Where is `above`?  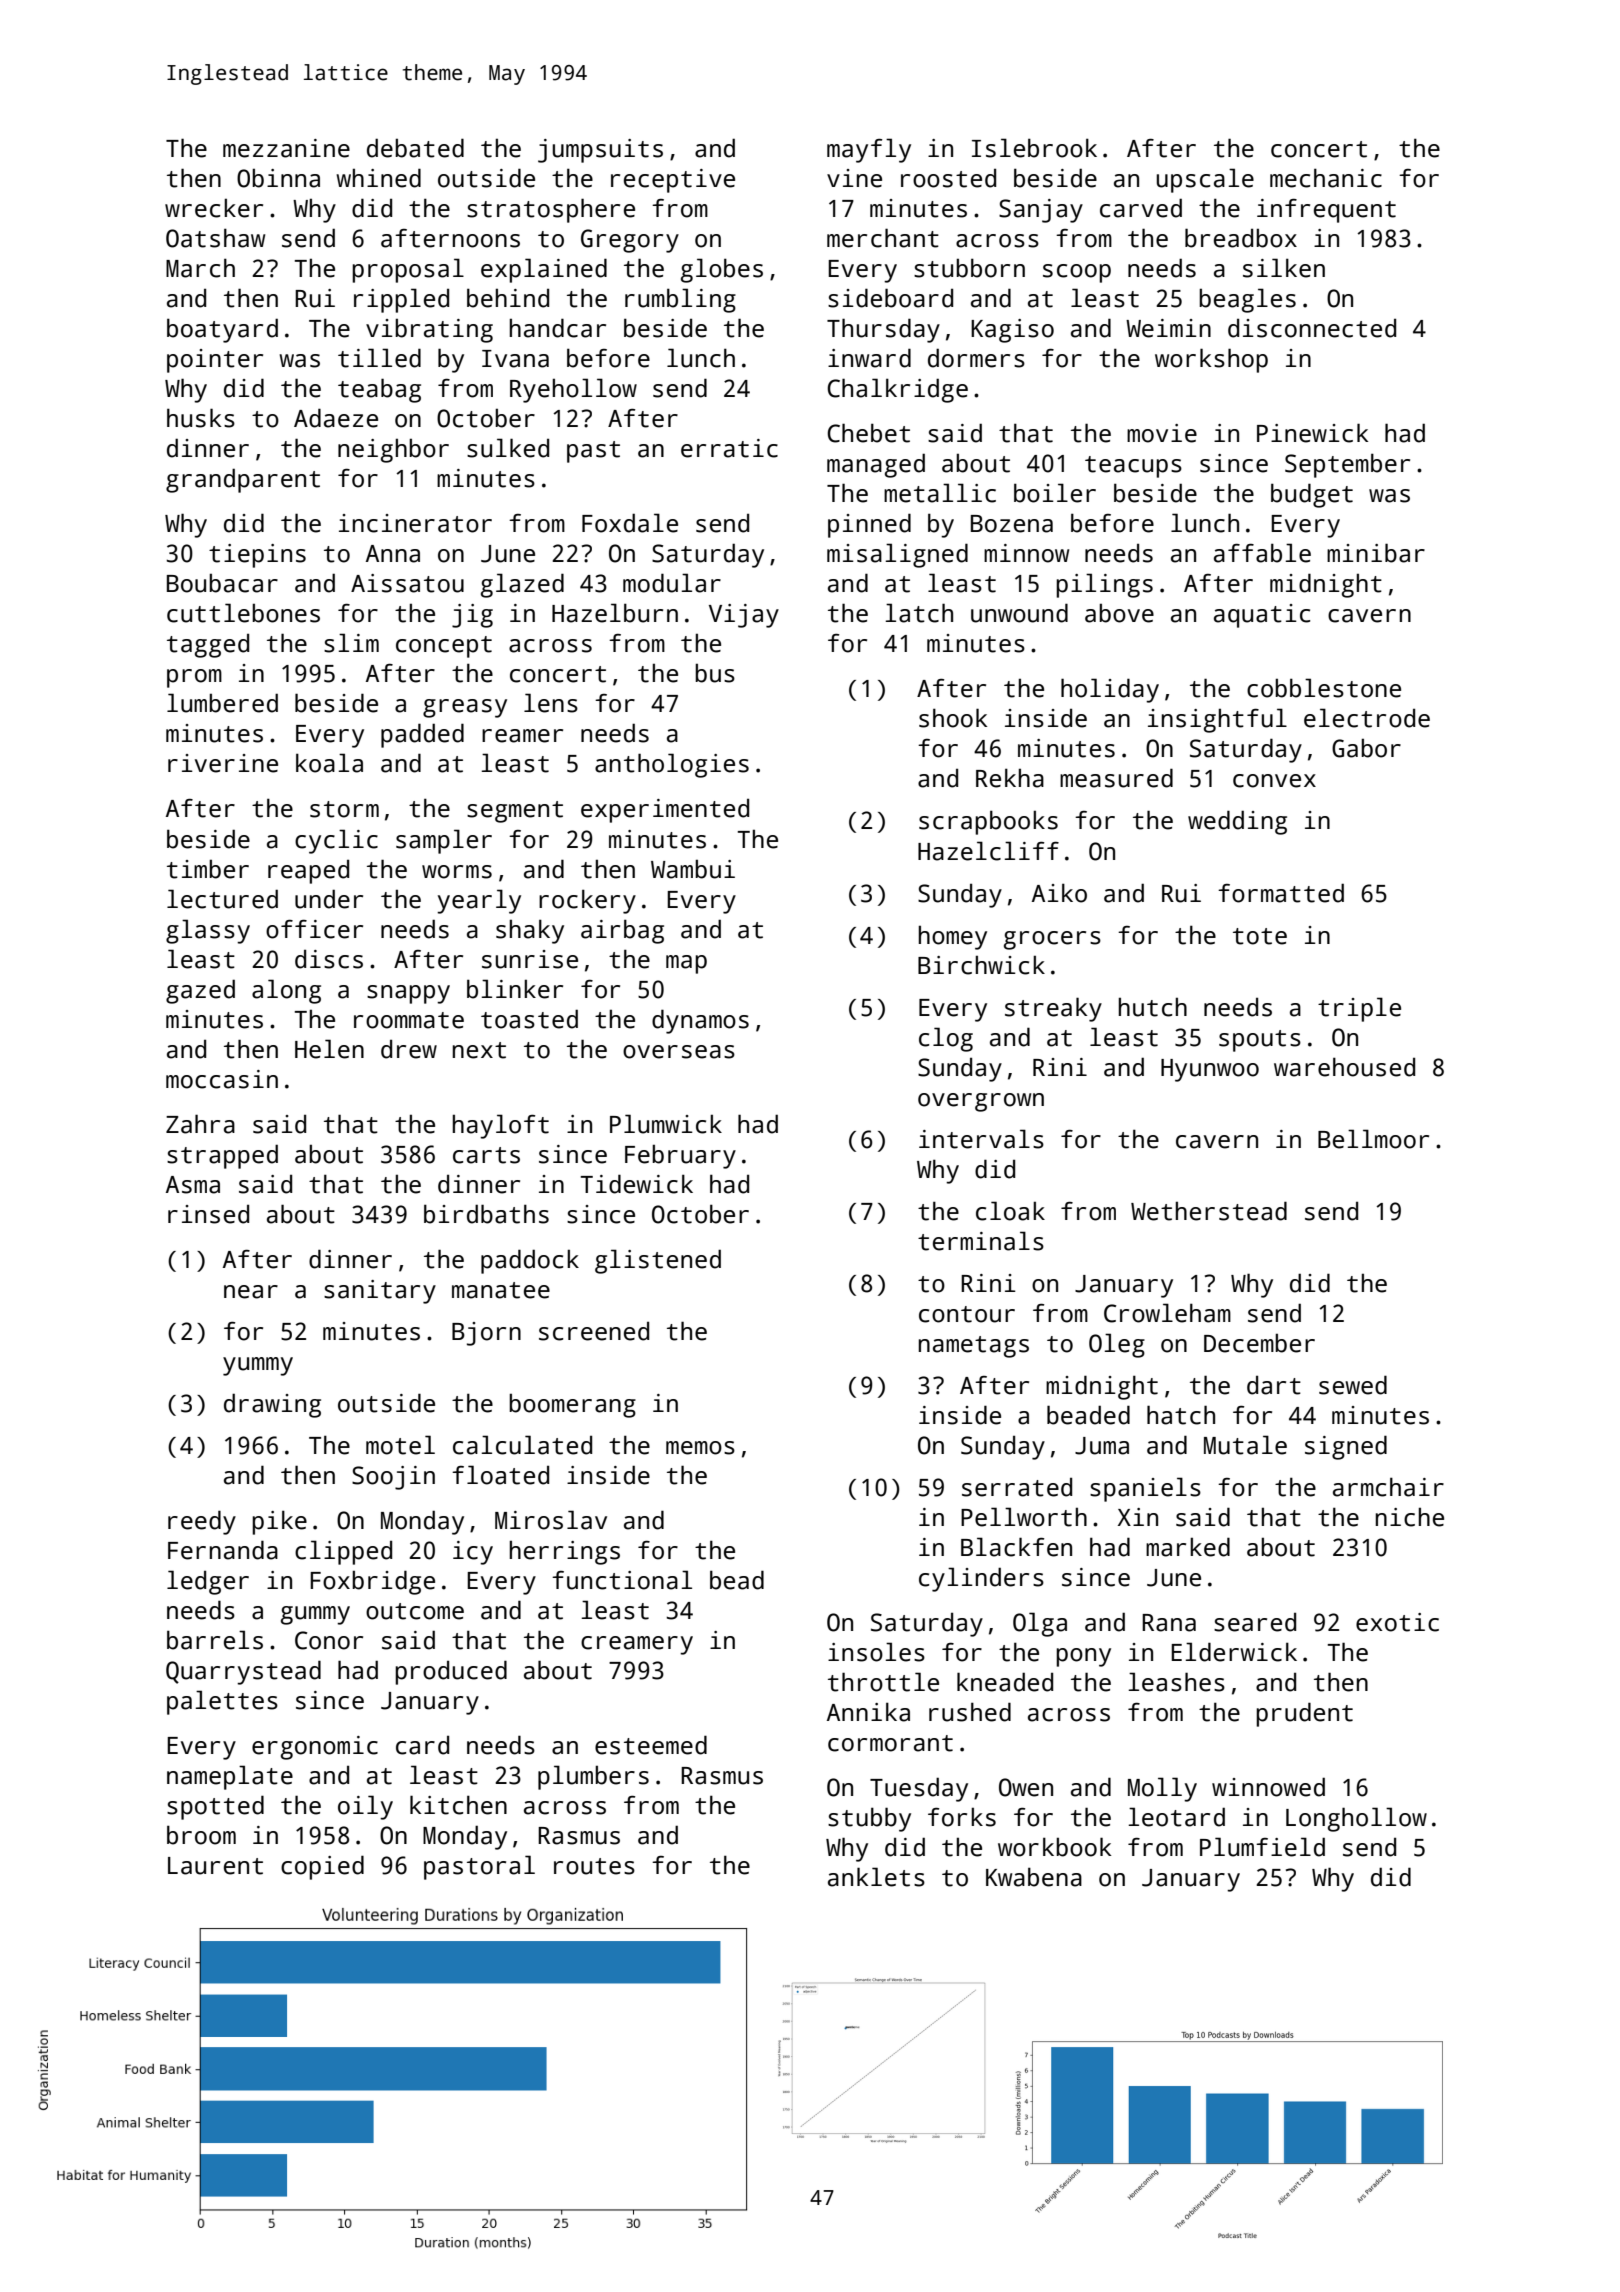
above is located at coordinates (1119, 613).
